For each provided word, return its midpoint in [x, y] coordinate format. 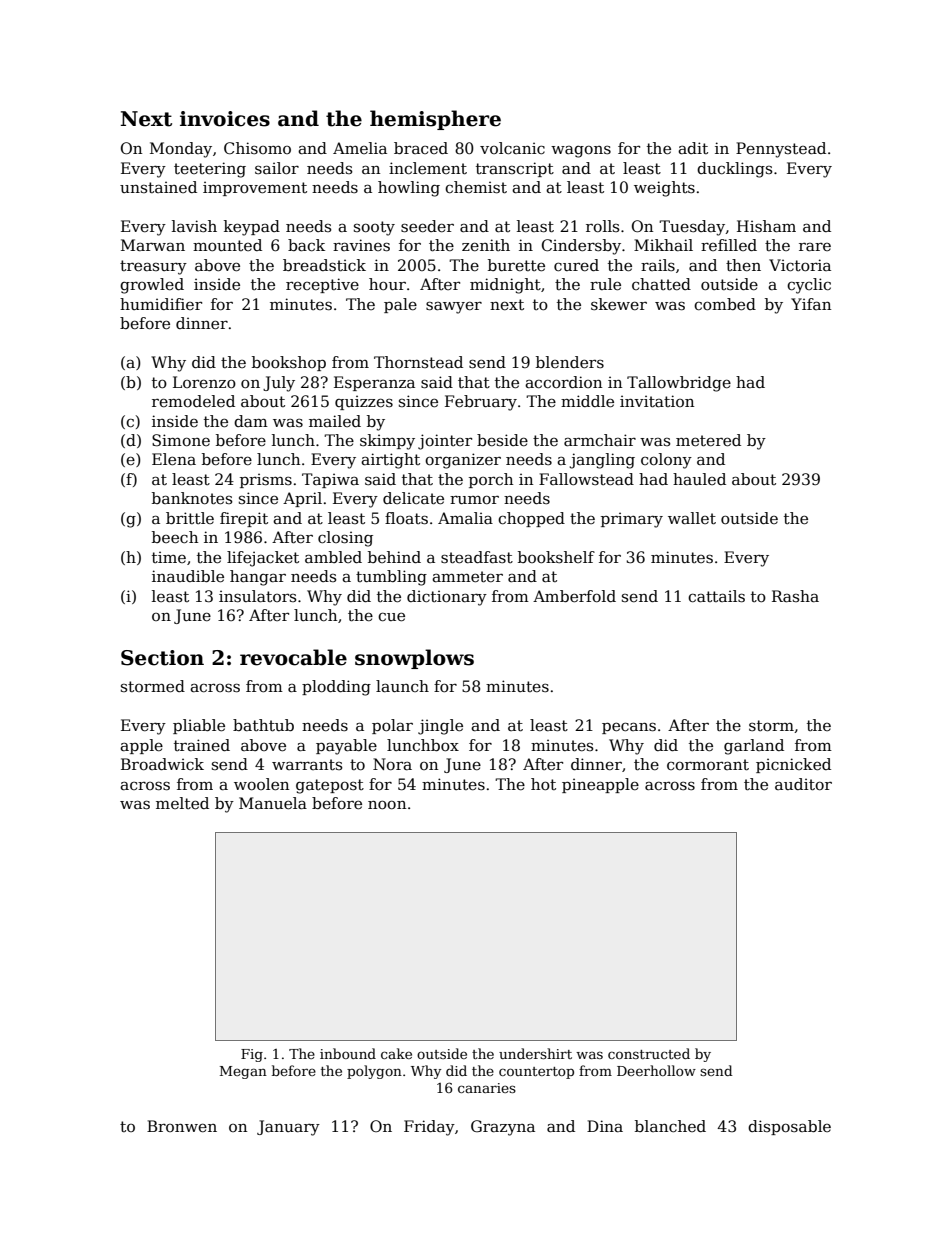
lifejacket [263, 559]
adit [693, 148]
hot [543, 784]
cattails [716, 596]
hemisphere [435, 120]
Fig [252, 1055]
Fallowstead [586, 479]
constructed [649, 1053]
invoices [225, 119]
